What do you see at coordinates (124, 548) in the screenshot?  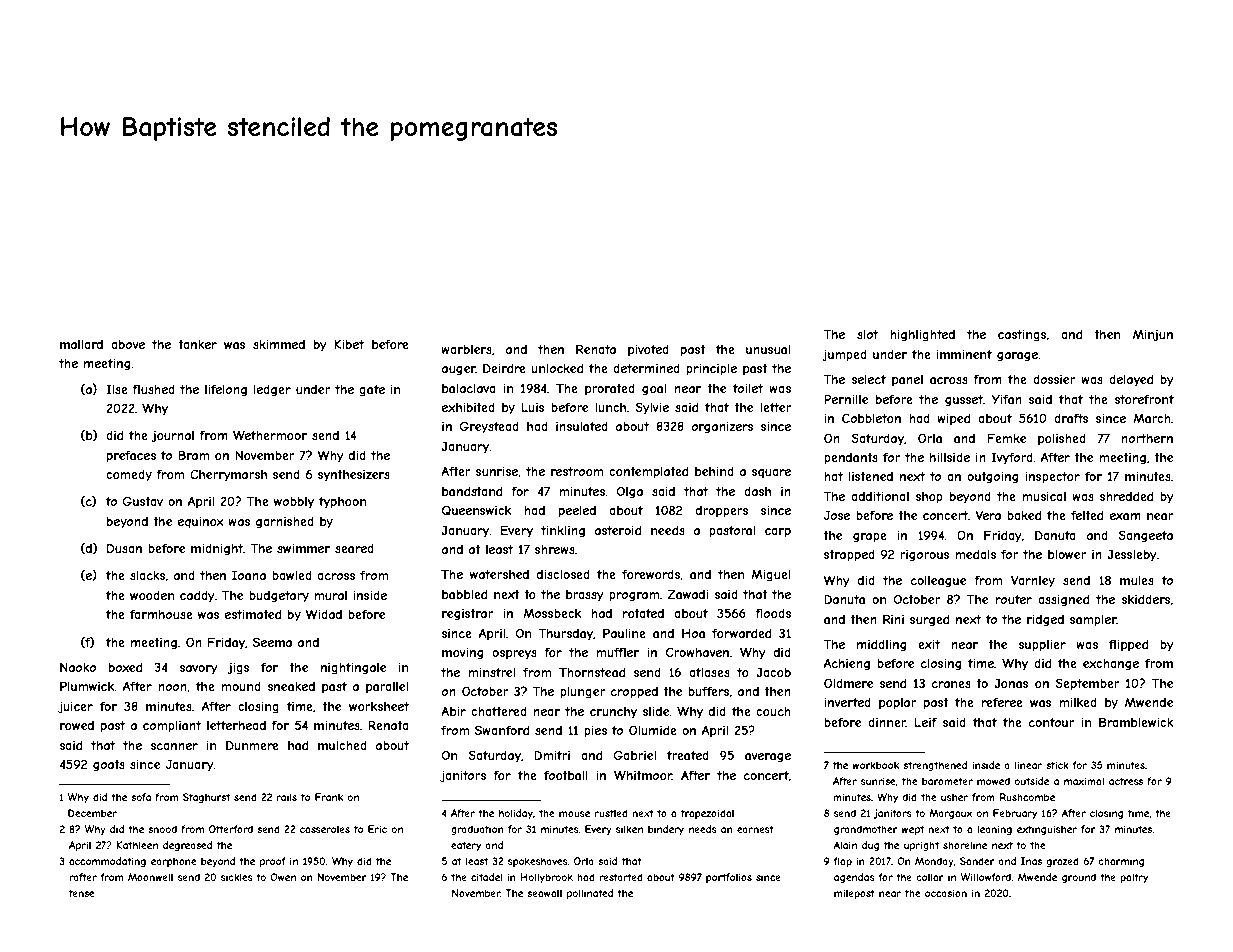 I see `Dusan` at bounding box center [124, 548].
